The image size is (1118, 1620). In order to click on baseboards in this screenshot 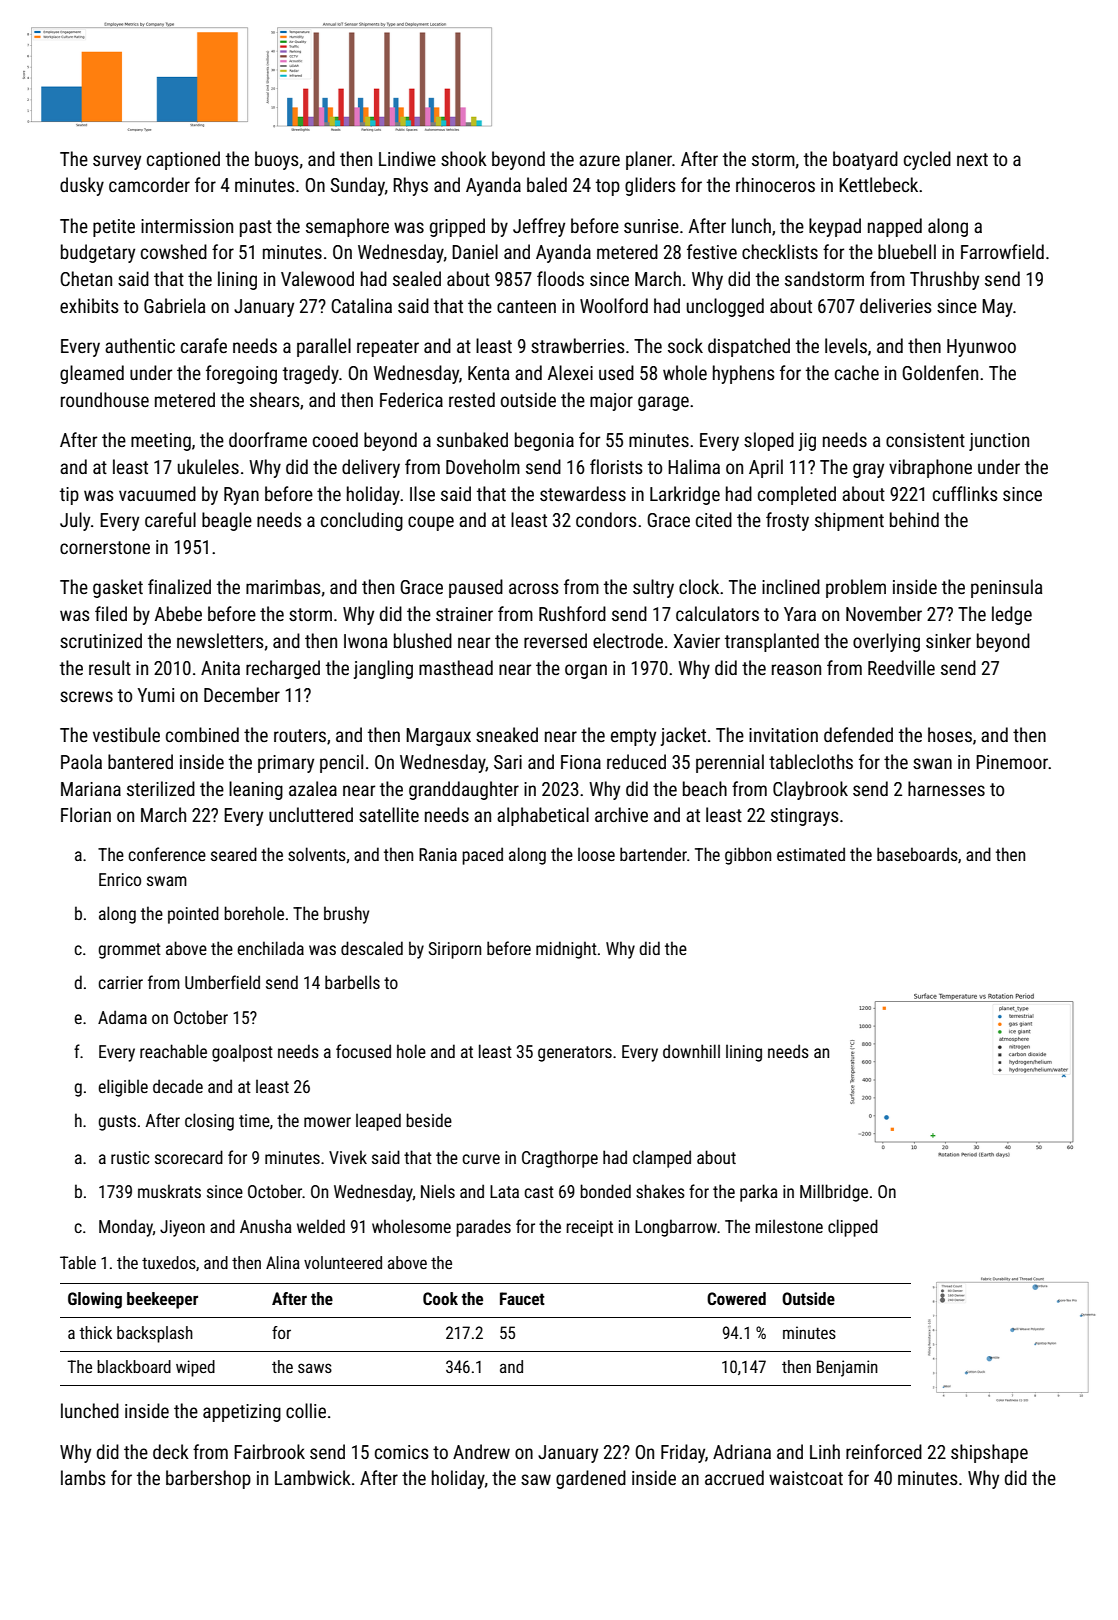, I will do `click(917, 854)`.
